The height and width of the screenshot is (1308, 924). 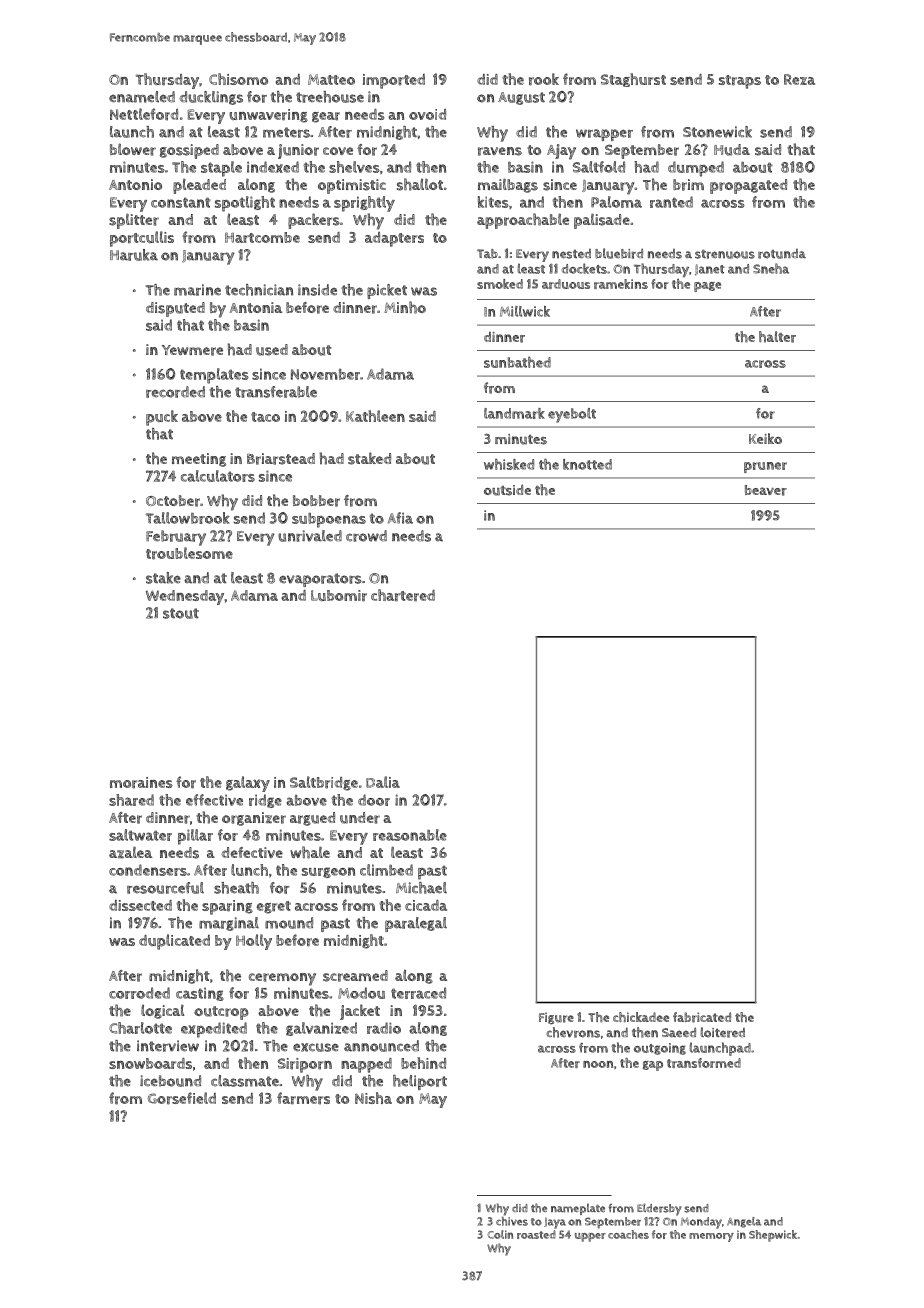 I want to click on Shepwick, so click(x=773, y=1236).
